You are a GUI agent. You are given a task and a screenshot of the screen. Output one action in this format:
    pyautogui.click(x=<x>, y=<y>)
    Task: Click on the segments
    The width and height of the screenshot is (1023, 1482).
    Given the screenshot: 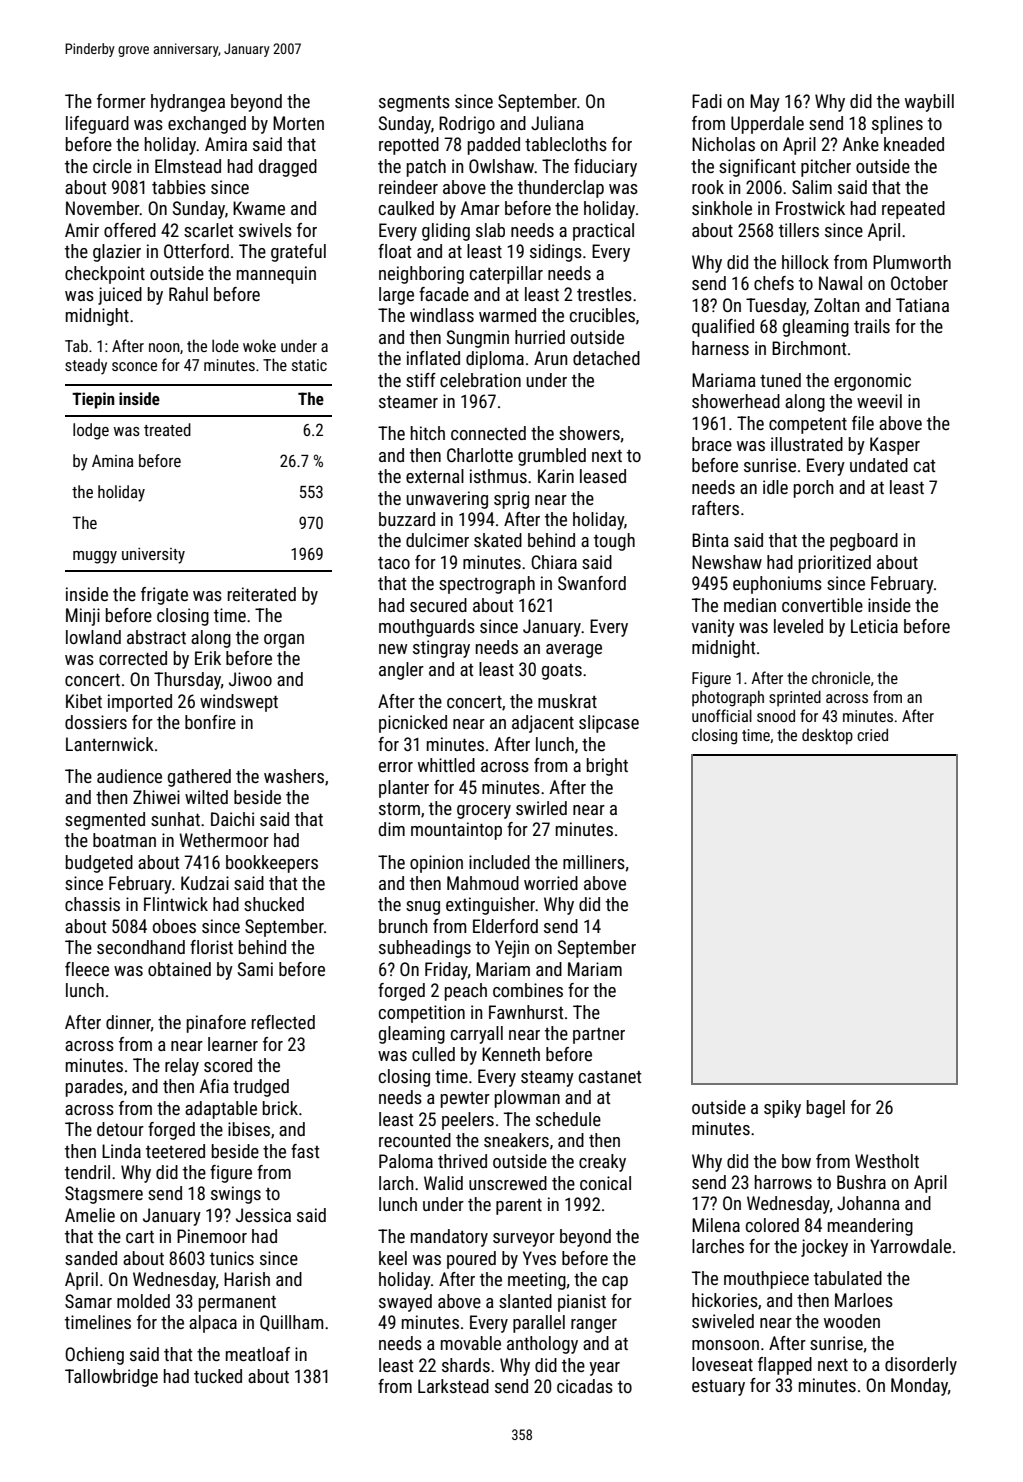 What is the action you would take?
    pyautogui.click(x=414, y=104)
